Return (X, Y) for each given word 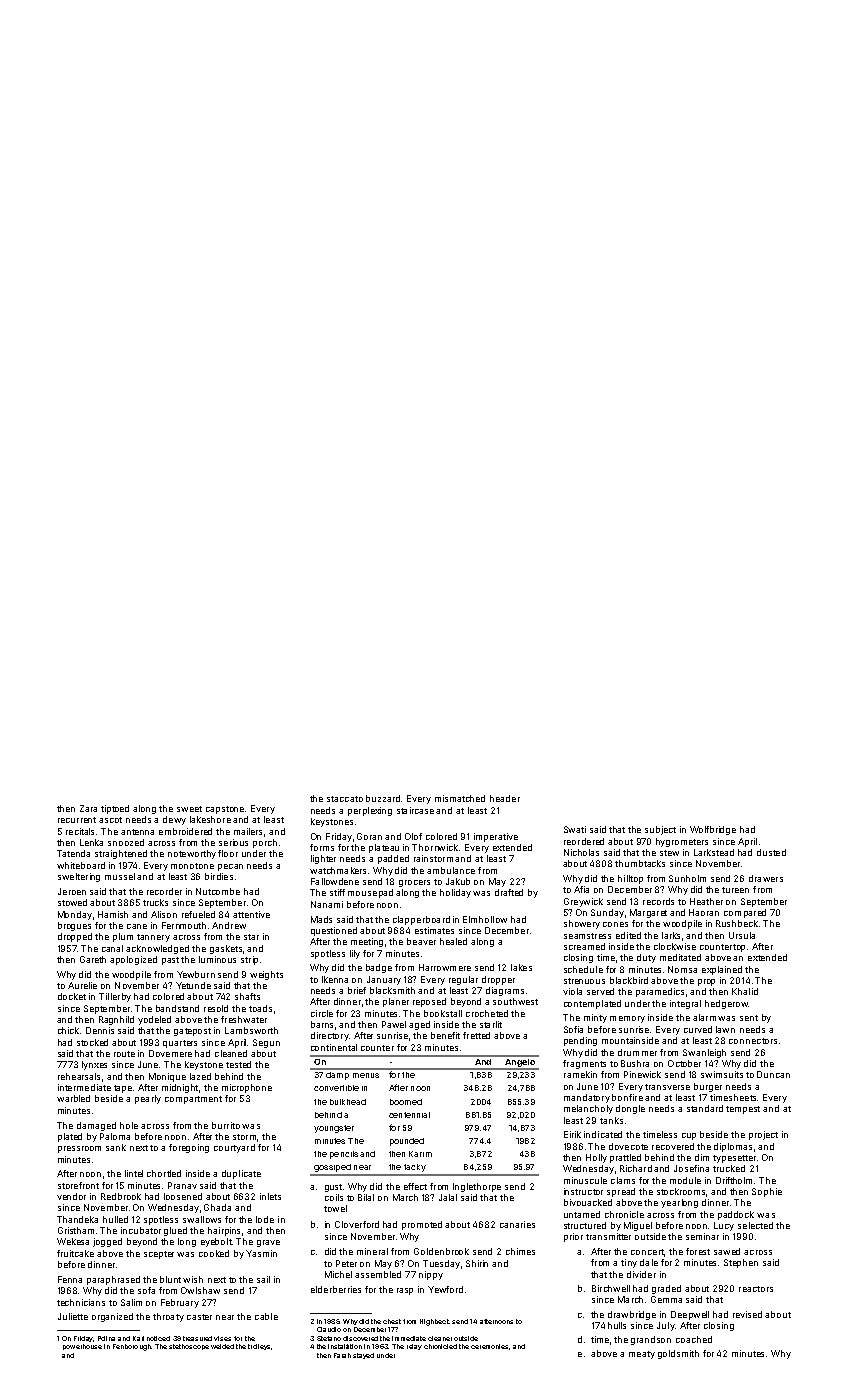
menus (366, 1075)
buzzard (383, 798)
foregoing (189, 1148)
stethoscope (189, 1347)
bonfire (627, 1097)
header (505, 798)
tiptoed (115, 809)
